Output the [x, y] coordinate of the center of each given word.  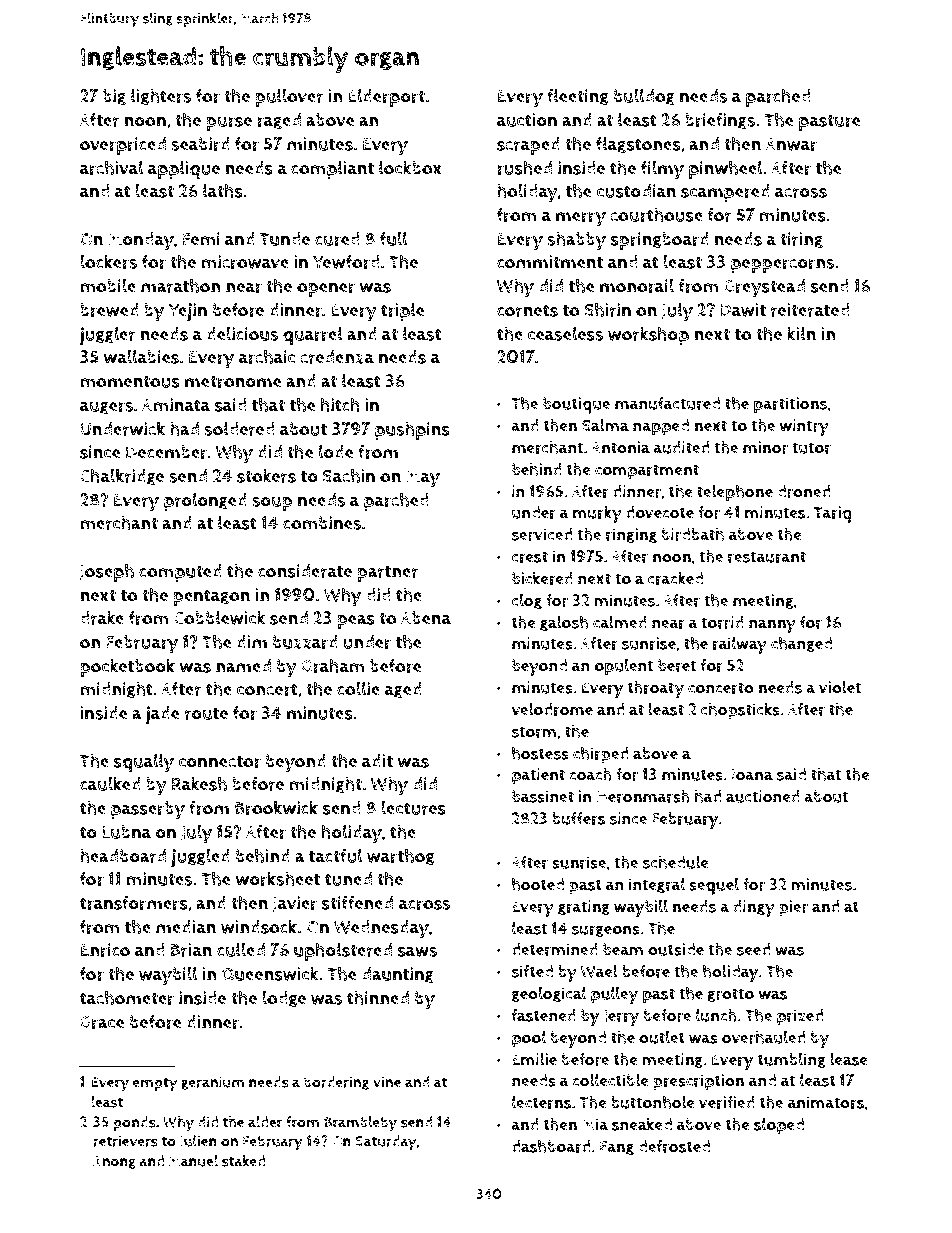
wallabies [141, 356]
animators [826, 1102]
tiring [801, 240]
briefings [720, 121]
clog [527, 601]
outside [676, 949]
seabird [200, 144]
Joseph [107, 572]
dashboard [551, 1146]
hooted [538, 884]
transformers [134, 903]
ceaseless [566, 333]
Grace [102, 1022]
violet [840, 687]
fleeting [578, 97]
